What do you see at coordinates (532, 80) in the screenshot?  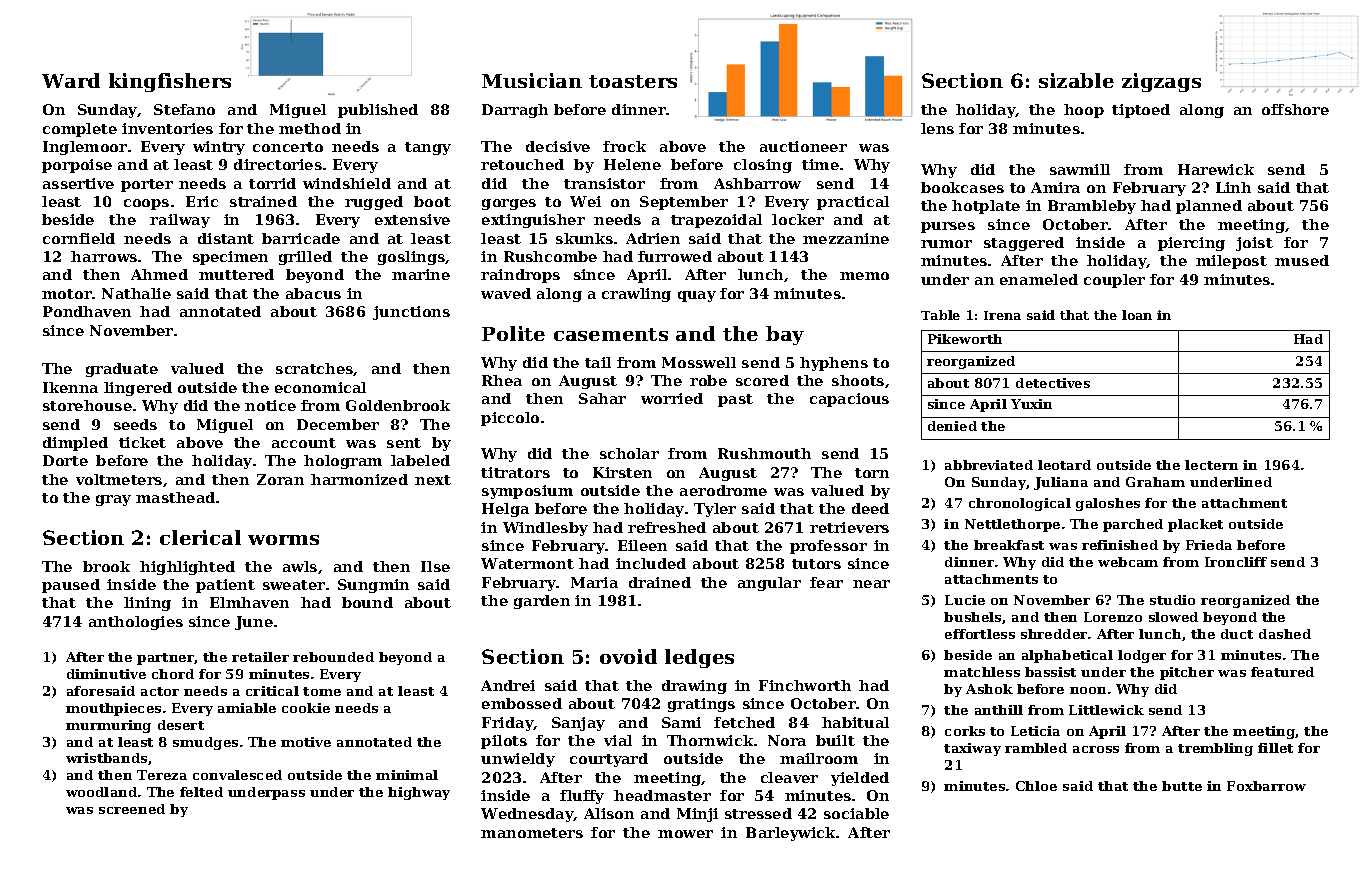 I see `Musician` at bounding box center [532, 80].
